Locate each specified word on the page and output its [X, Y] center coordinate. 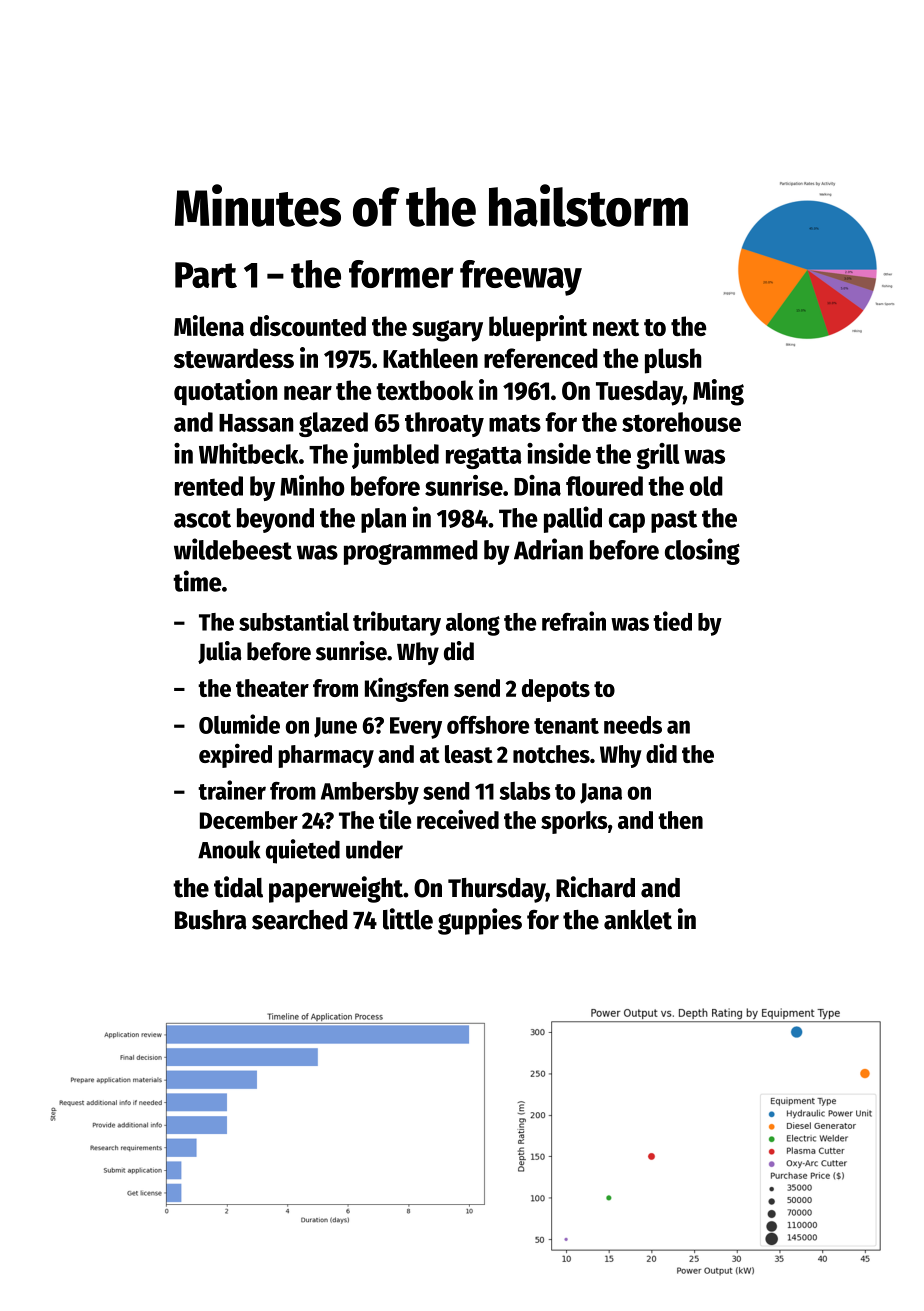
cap [627, 523]
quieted [303, 851]
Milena [209, 325]
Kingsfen [407, 689]
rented [209, 486]
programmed [411, 552]
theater [272, 688]
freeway [521, 278]
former [401, 274]
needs [633, 725]
